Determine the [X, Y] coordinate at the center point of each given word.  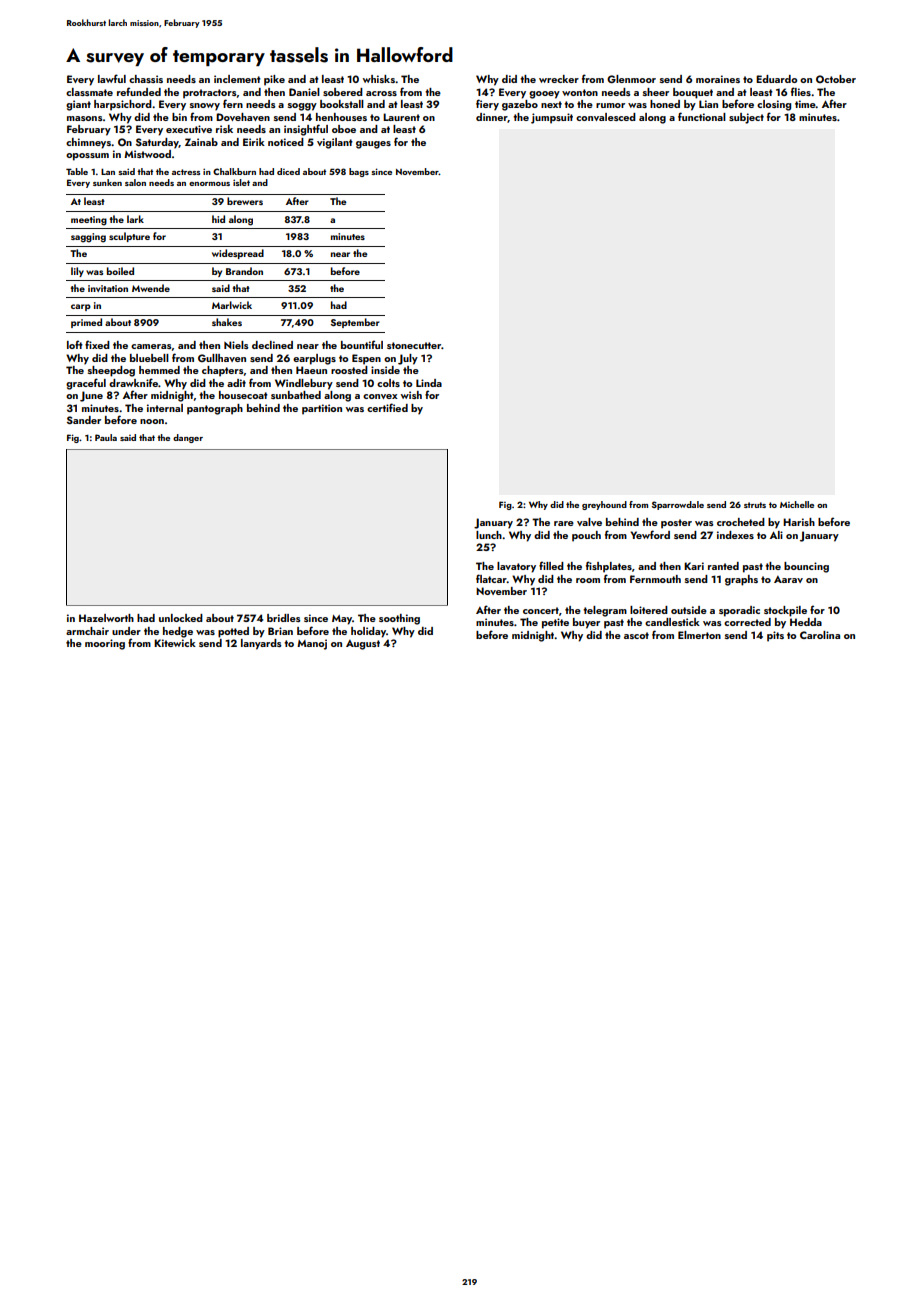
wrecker [559, 79]
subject [746, 118]
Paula [106, 437]
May [342, 620]
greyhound [604, 505]
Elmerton [699, 635]
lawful [112, 78]
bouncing [806, 567]
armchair [87, 631]
